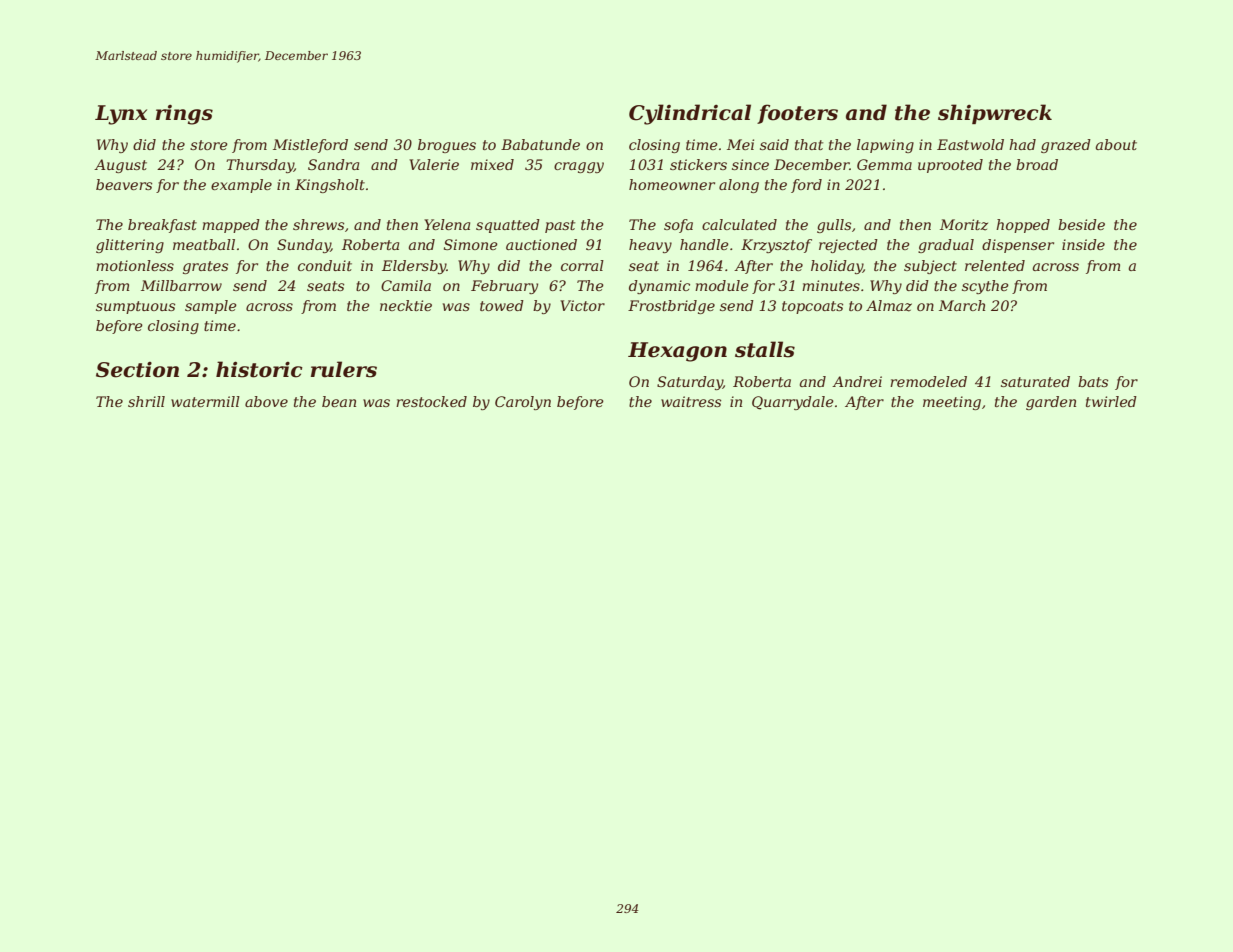 The height and width of the page is (952, 1233). Describe the element at coordinates (205, 401) in the page. I see `watermill` at that location.
